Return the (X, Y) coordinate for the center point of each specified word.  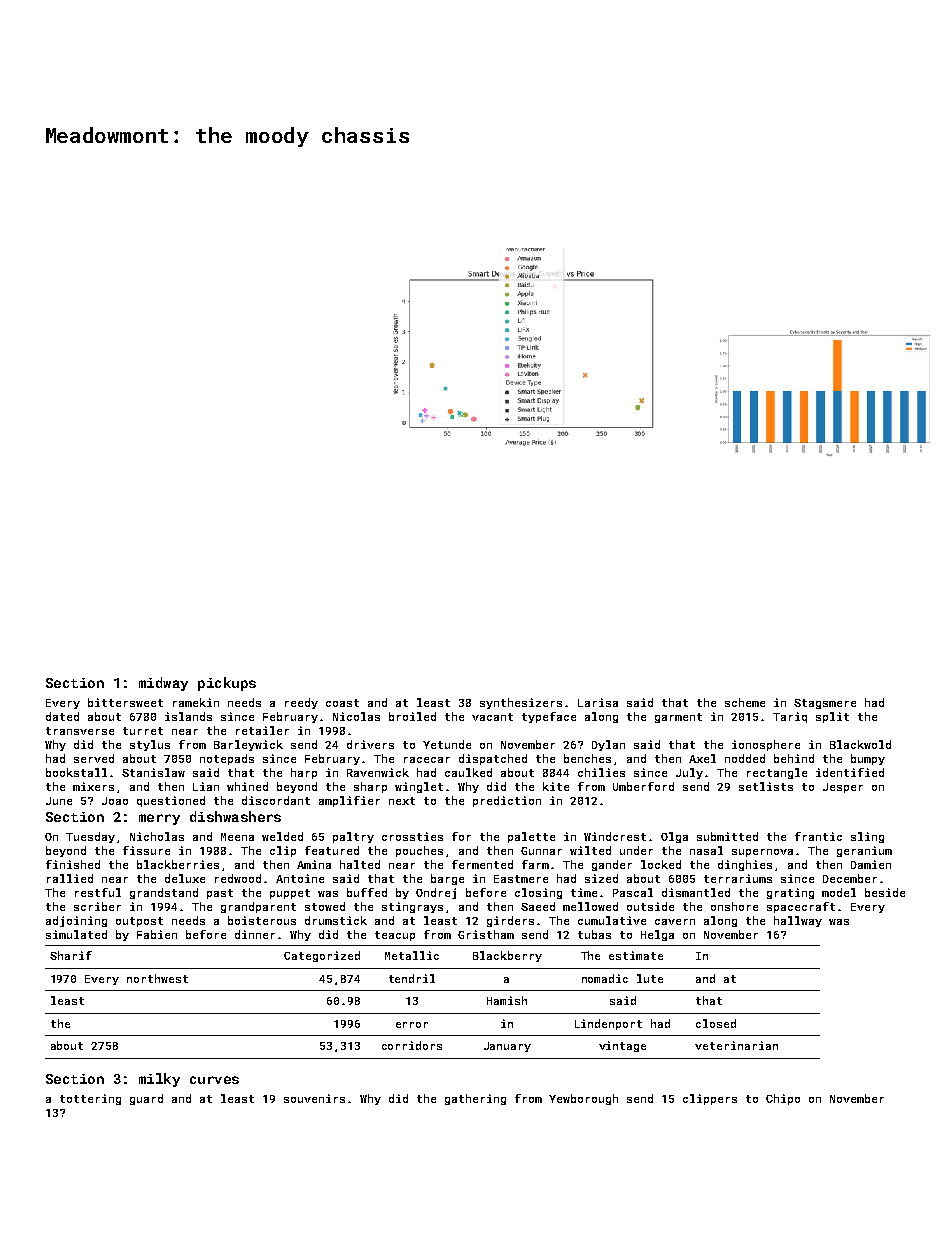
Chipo (783, 1099)
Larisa (598, 702)
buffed (367, 892)
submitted (727, 836)
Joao (115, 801)
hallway (798, 921)
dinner (255, 934)
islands (188, 716)
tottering (90, 1099)
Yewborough (583, 1099)
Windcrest (615, 836)
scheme (745, 702)
